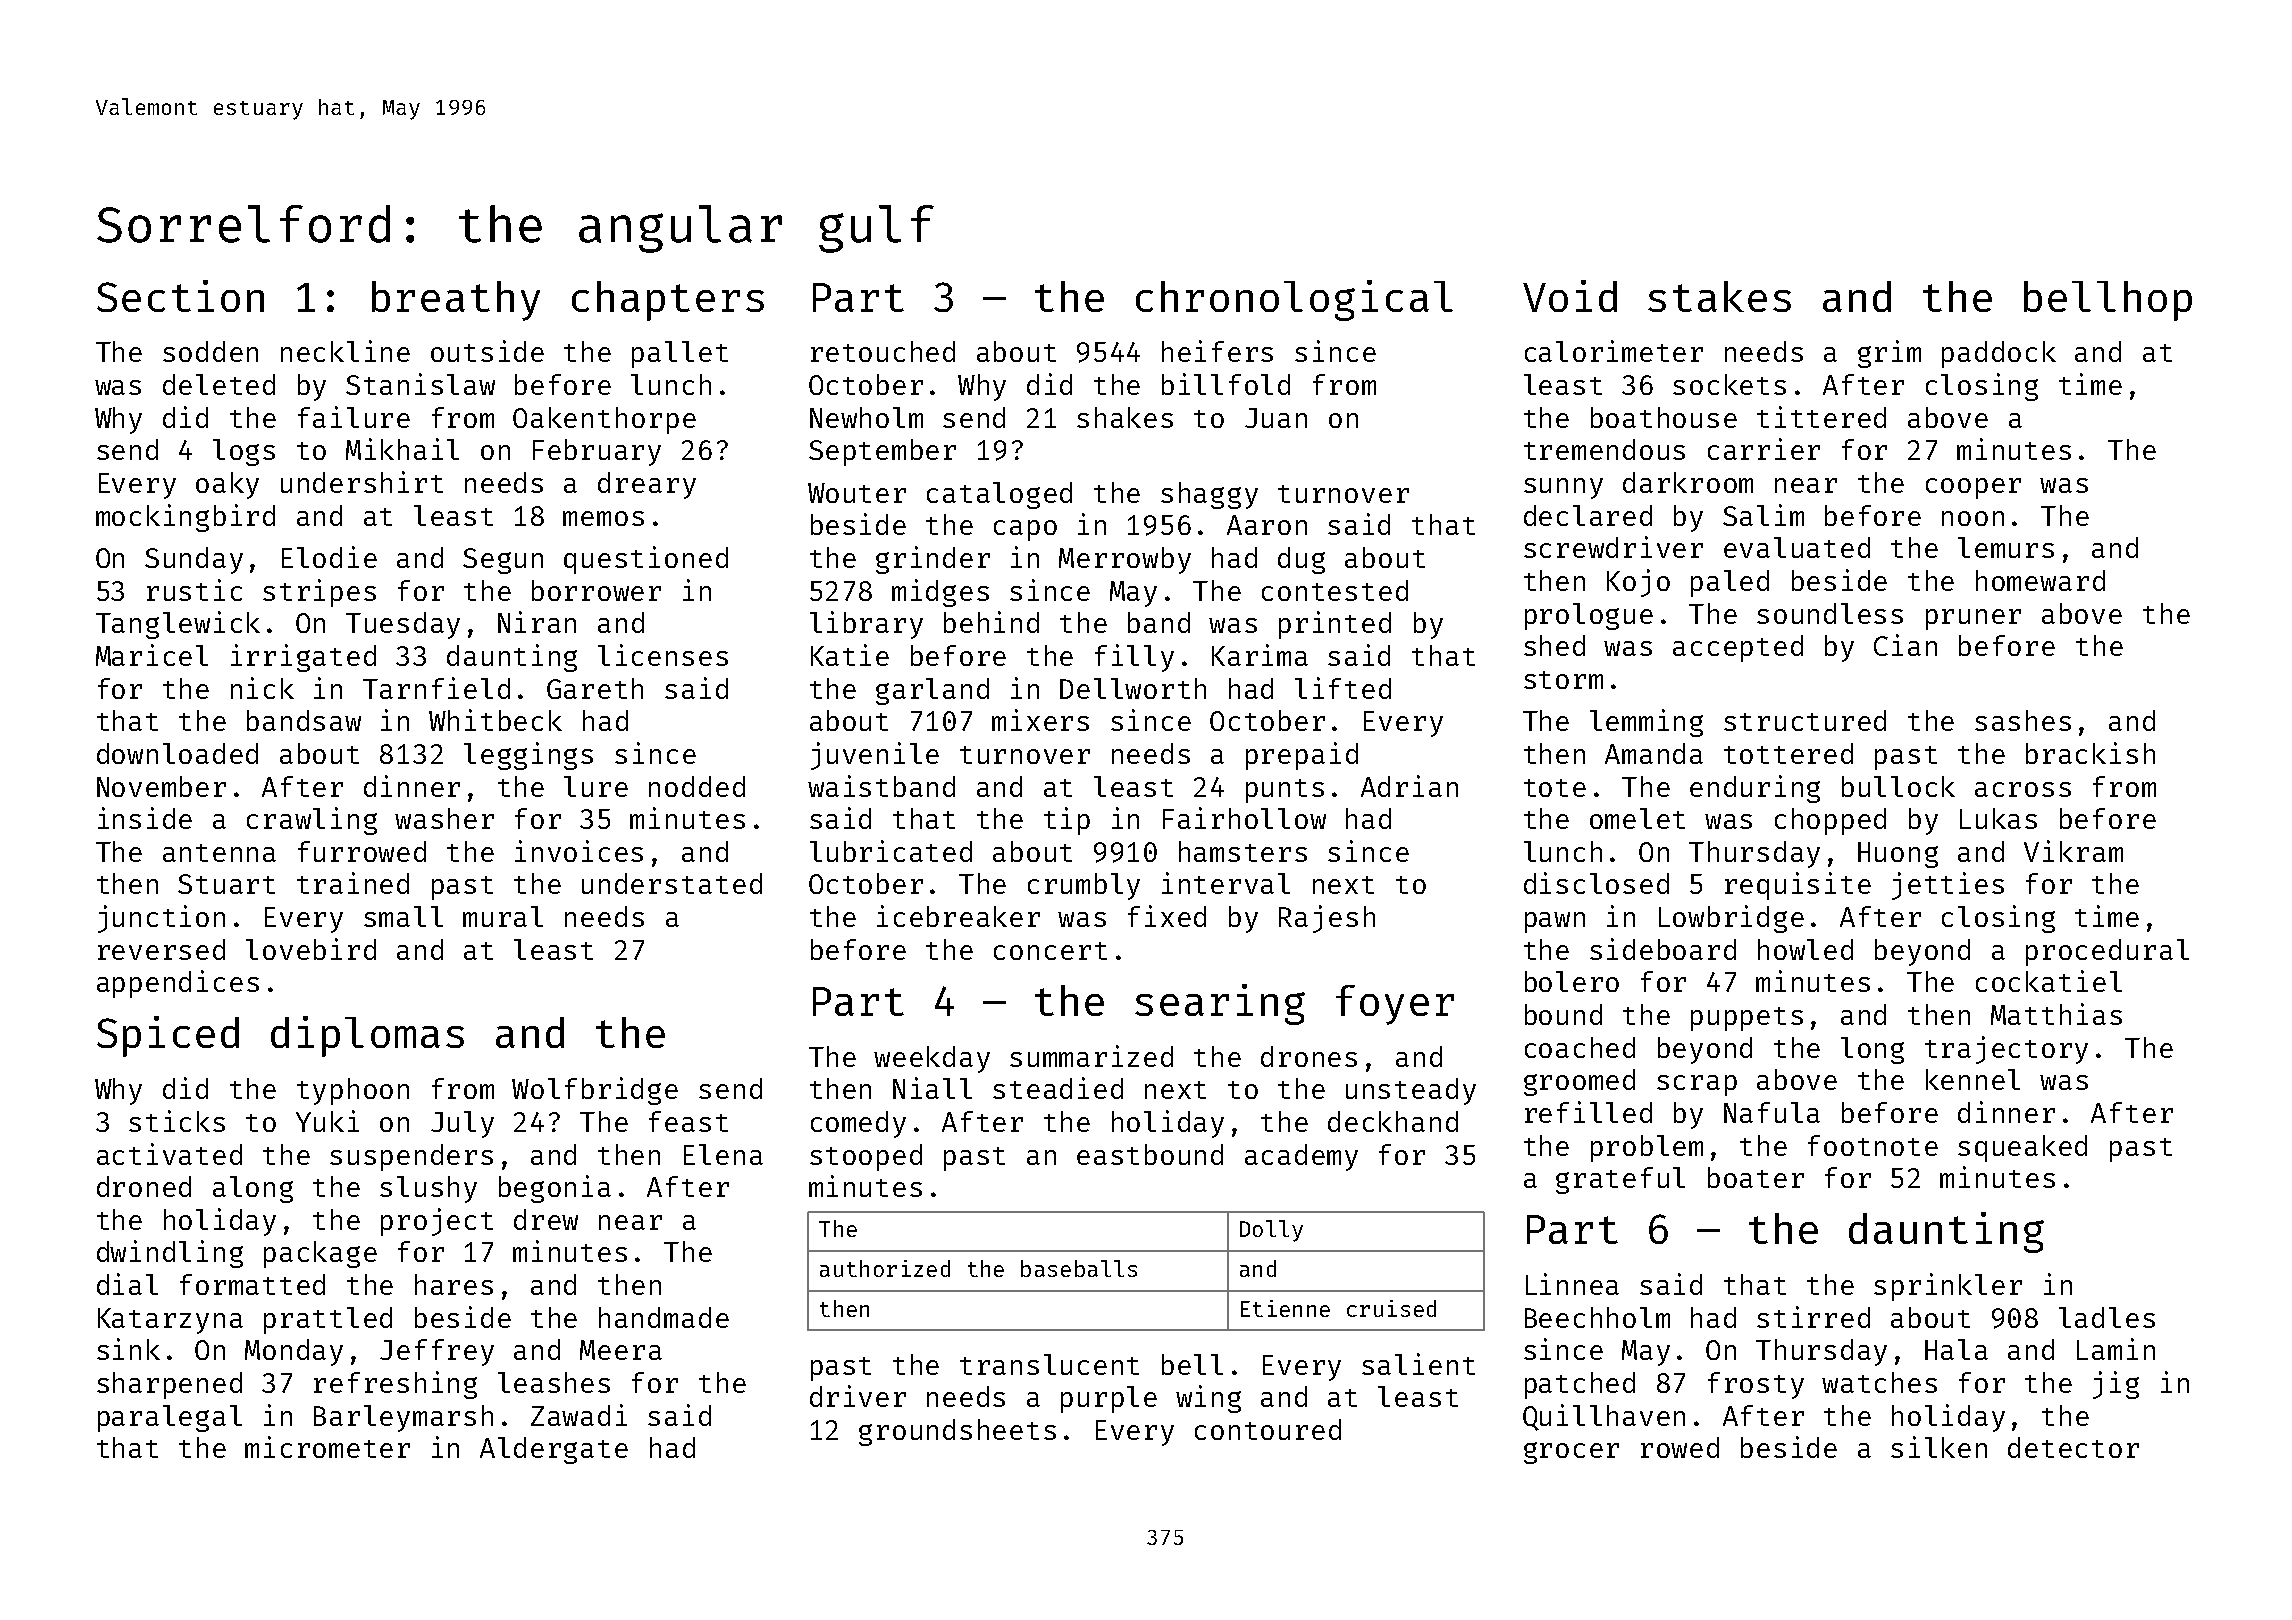 This screenshot has width=2292, height=1620. Describe the element at coordinates (595, 688) in the screenshot. I see `Gareth` at that location.
